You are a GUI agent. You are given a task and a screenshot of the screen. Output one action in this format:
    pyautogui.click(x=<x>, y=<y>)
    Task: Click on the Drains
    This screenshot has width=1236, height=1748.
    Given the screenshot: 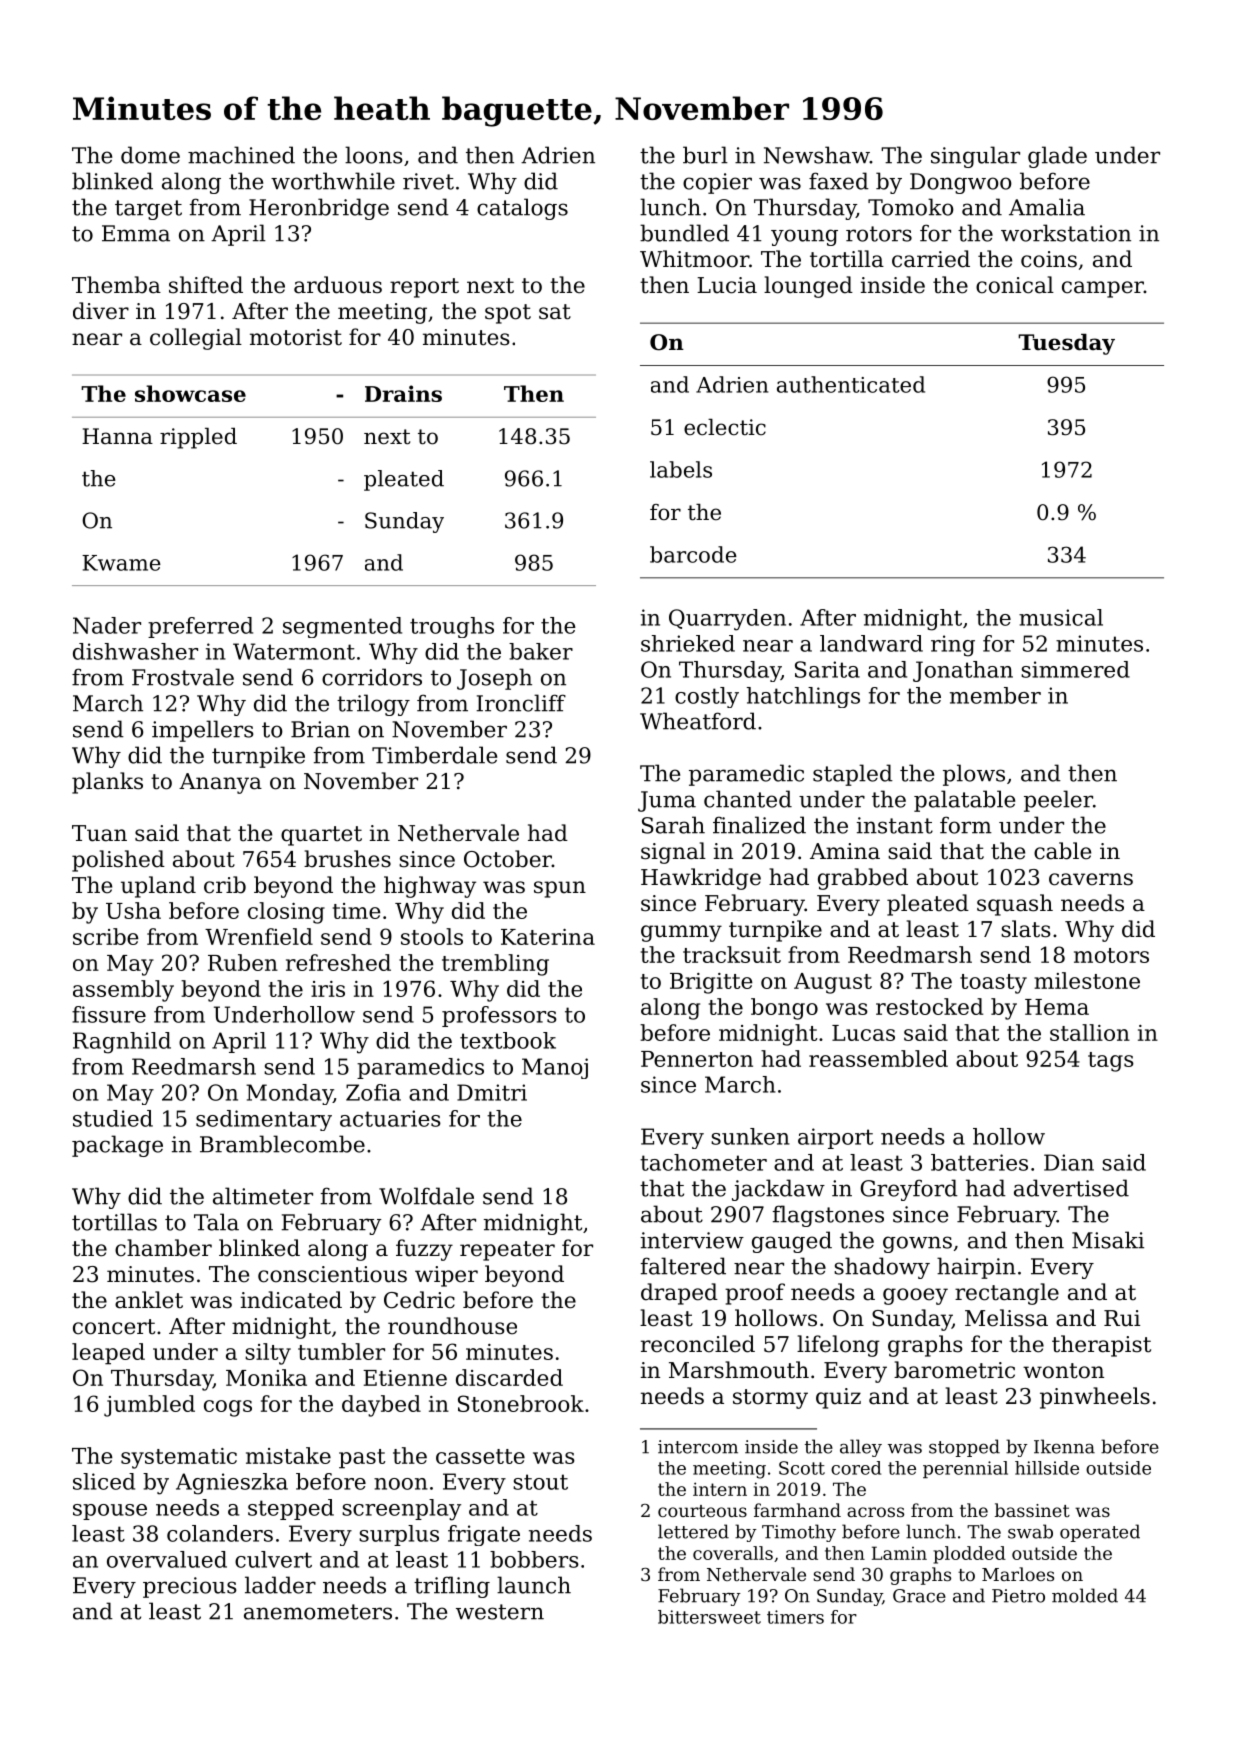 What is the action you would take?
    pyautogui.click(x=403, y=393)
